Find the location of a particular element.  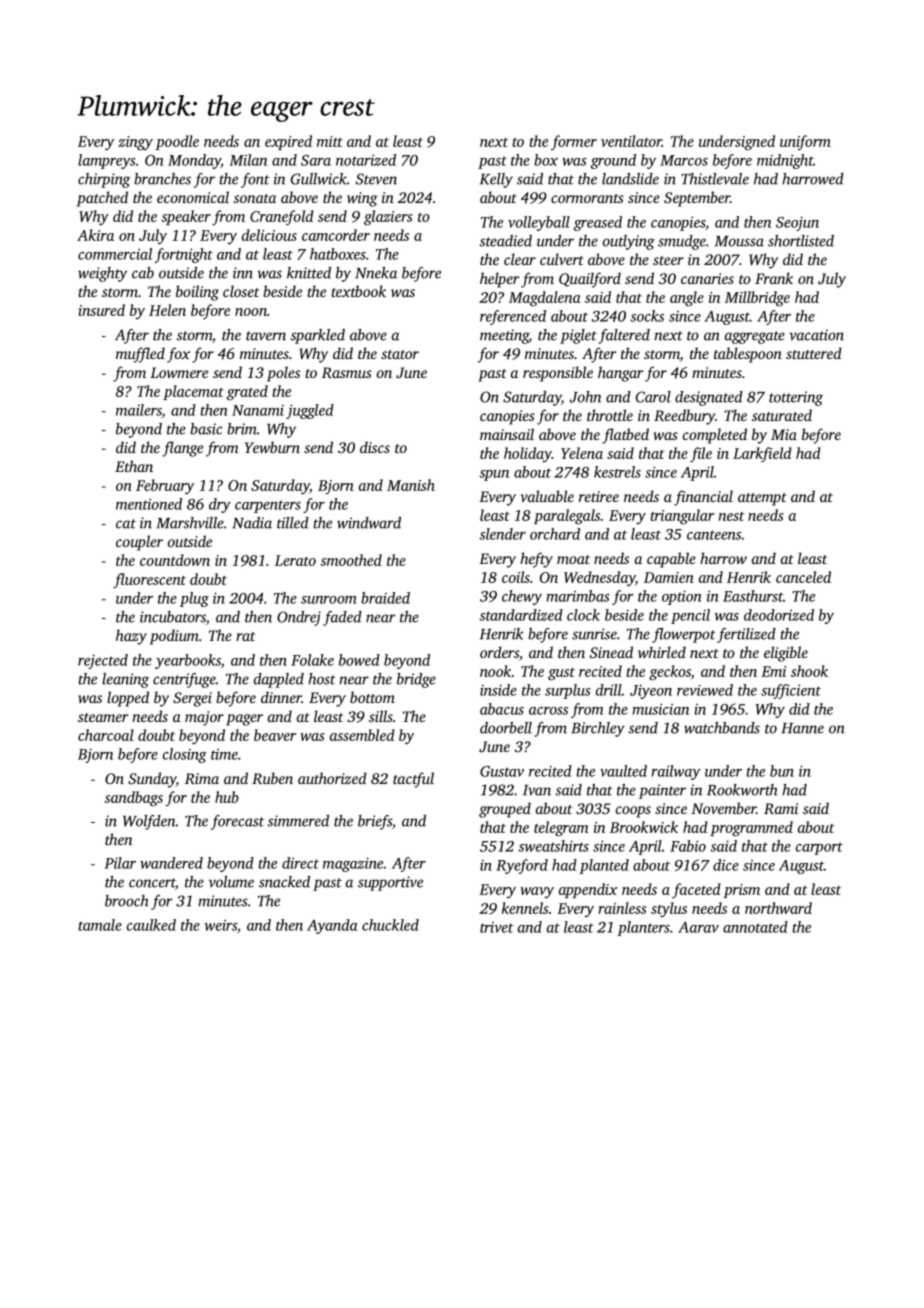

Nneka is located at coordinates (376, 273).
